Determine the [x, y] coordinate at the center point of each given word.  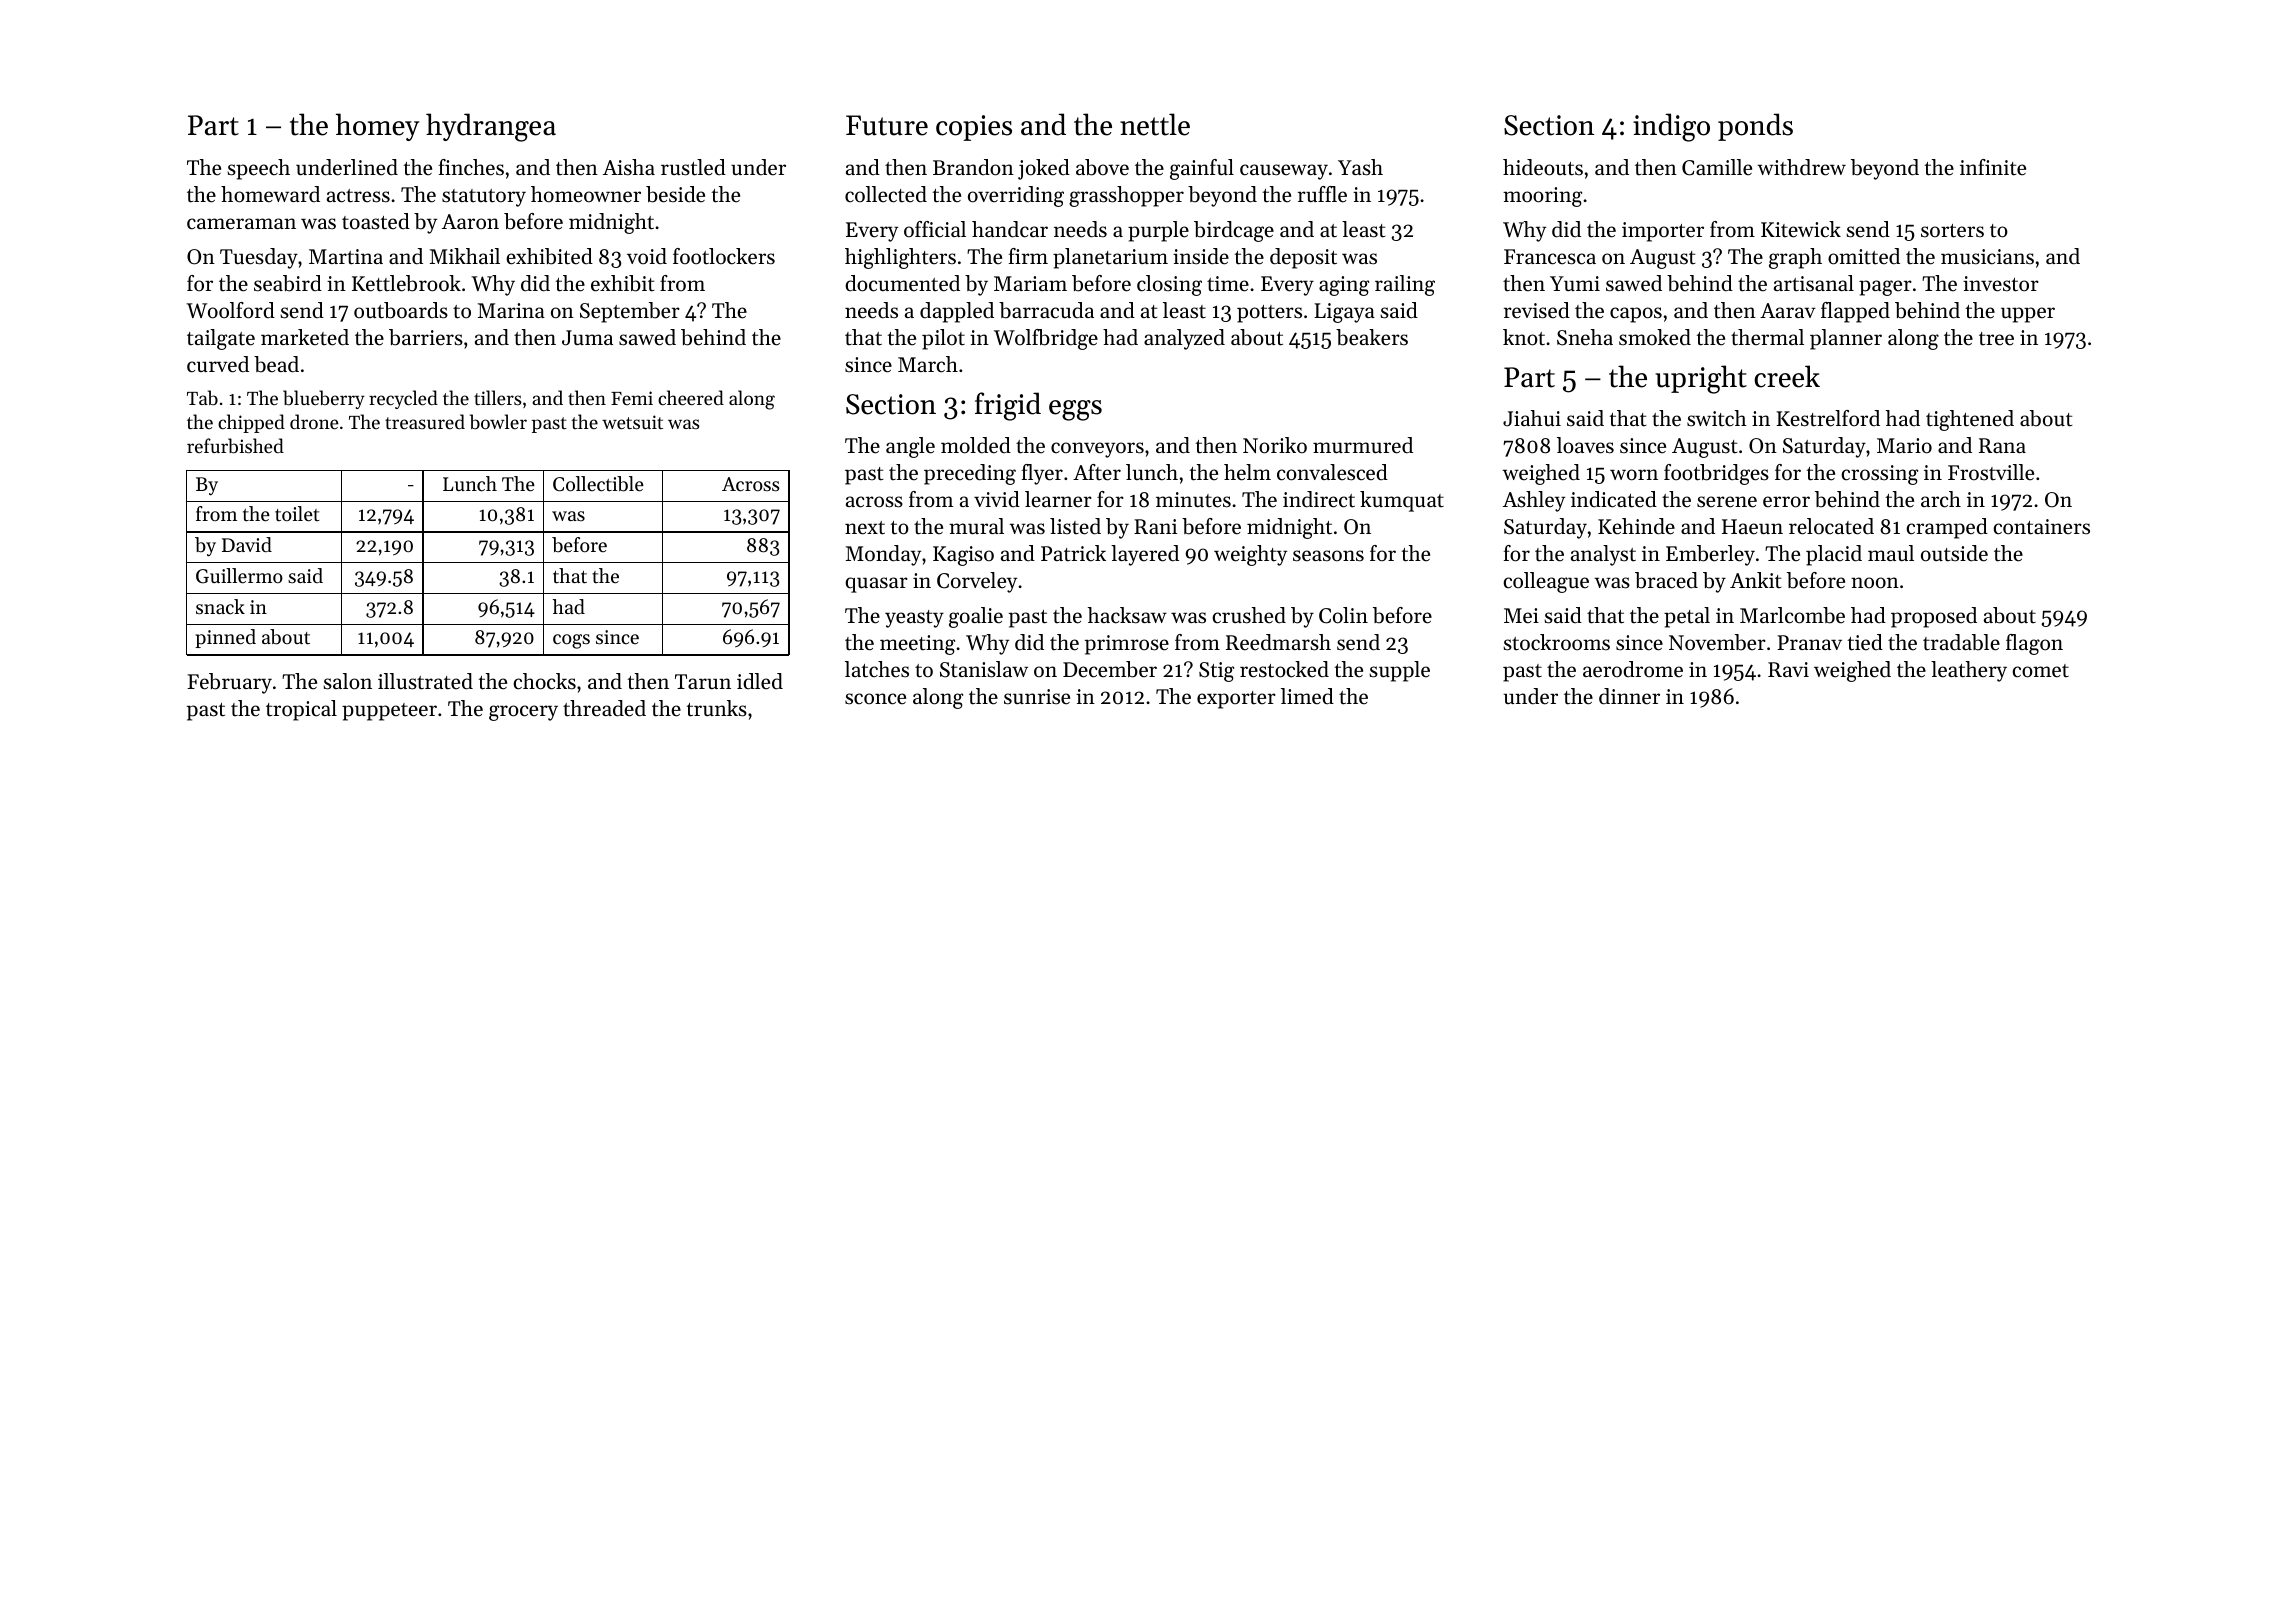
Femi [632, 398]
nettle [1155, 124]
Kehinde [1636, 526]
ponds [1755, 127]
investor [2001, 284]
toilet [297, 514]
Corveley [977, 582]
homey [377, 127]
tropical [301, 710]
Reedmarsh [1278, 642]
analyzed [1184, 339]
